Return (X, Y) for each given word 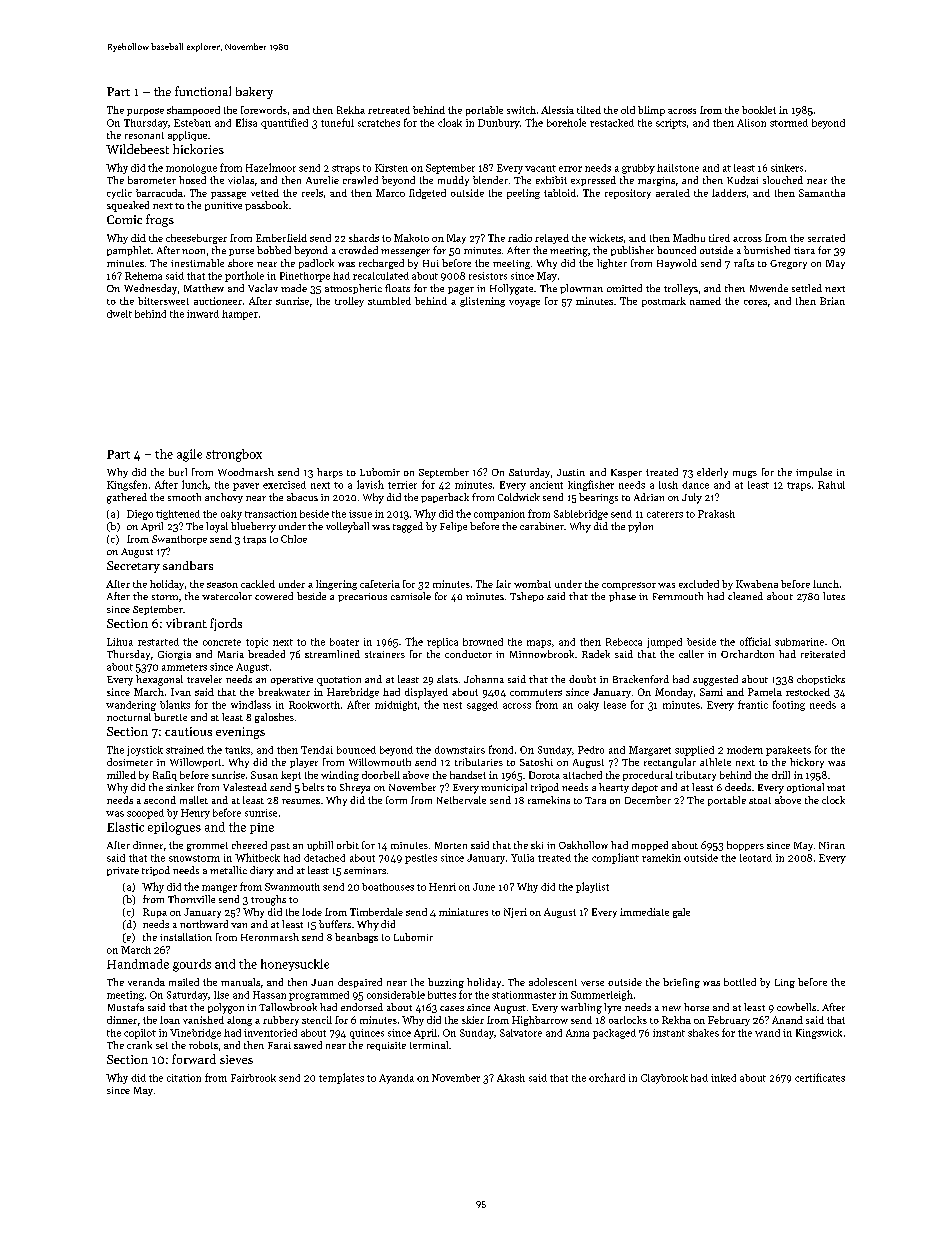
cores (755, 302)
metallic (228, 870)
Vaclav (263, 288)
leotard (756, 858)
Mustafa (126, 1007)
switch (521, 110)
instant (669, 1033)
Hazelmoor (271, 167)
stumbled (389, 301)
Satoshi (536, 762)
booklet (759, 110)
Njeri (515, 913)
